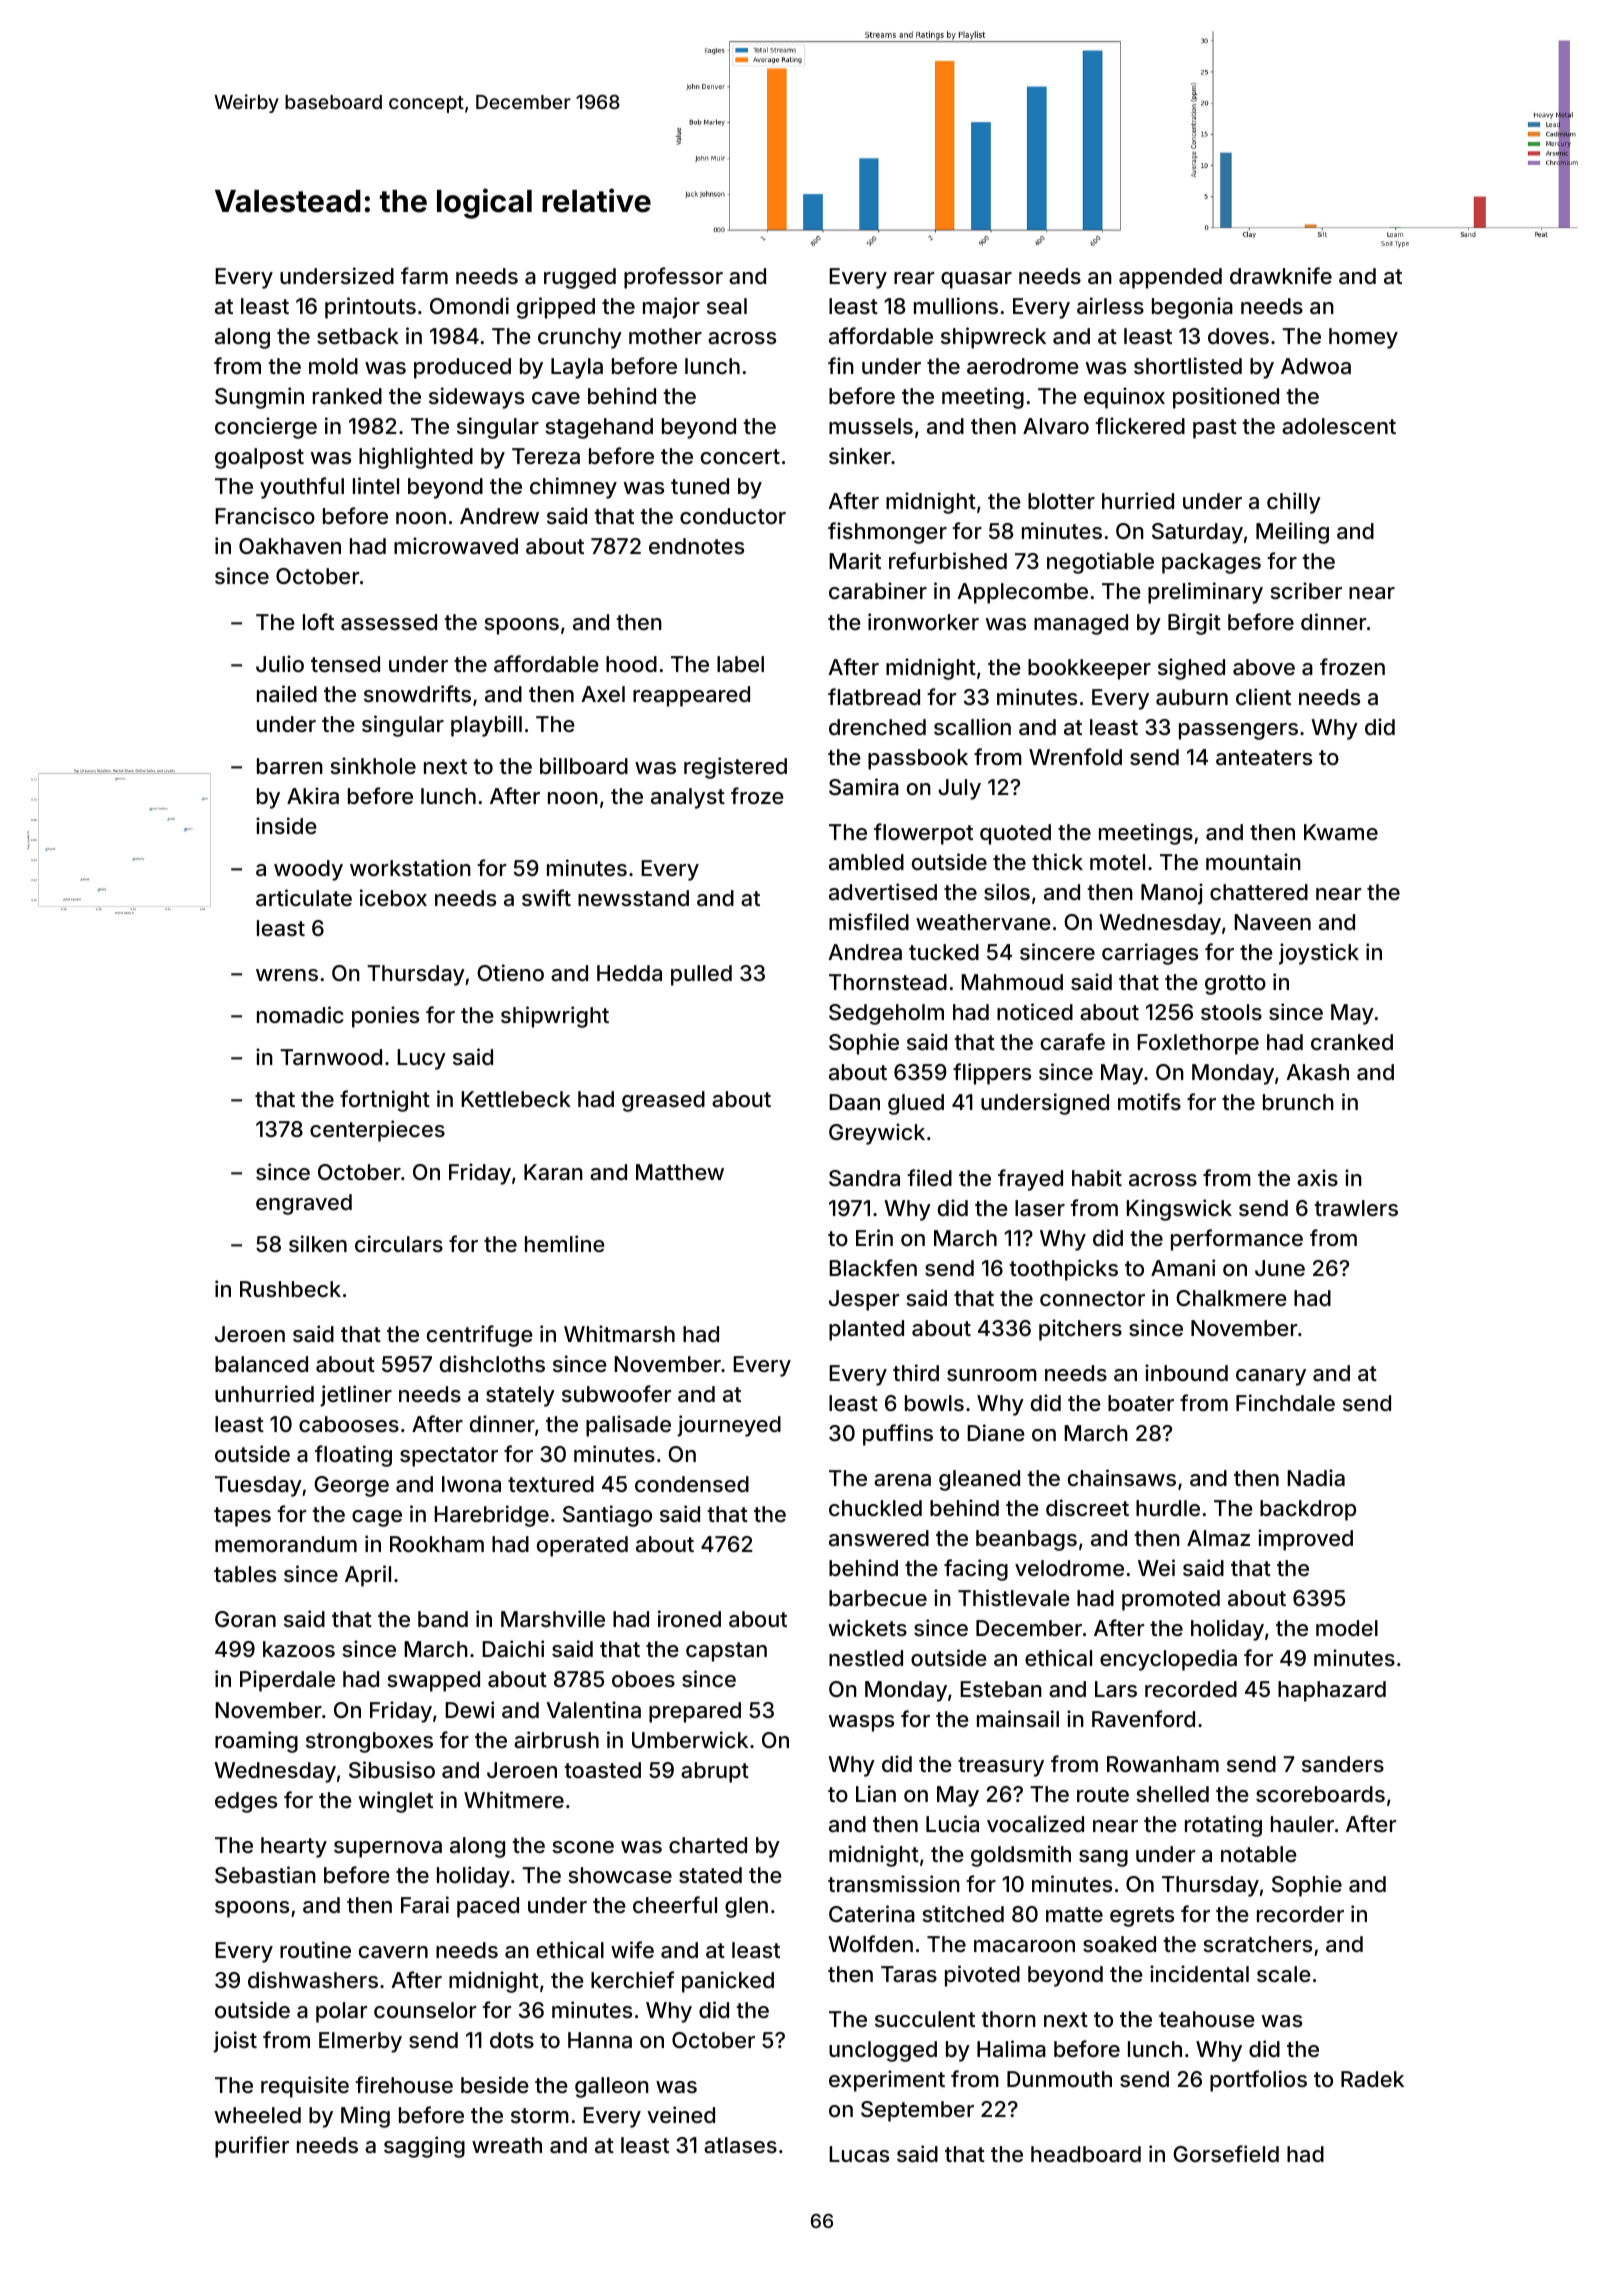 This page has height=2292, width=1620. What do you see at coordinates (1363, 338) in the page?
I see `homey` at bounding box center [1363, 338].
